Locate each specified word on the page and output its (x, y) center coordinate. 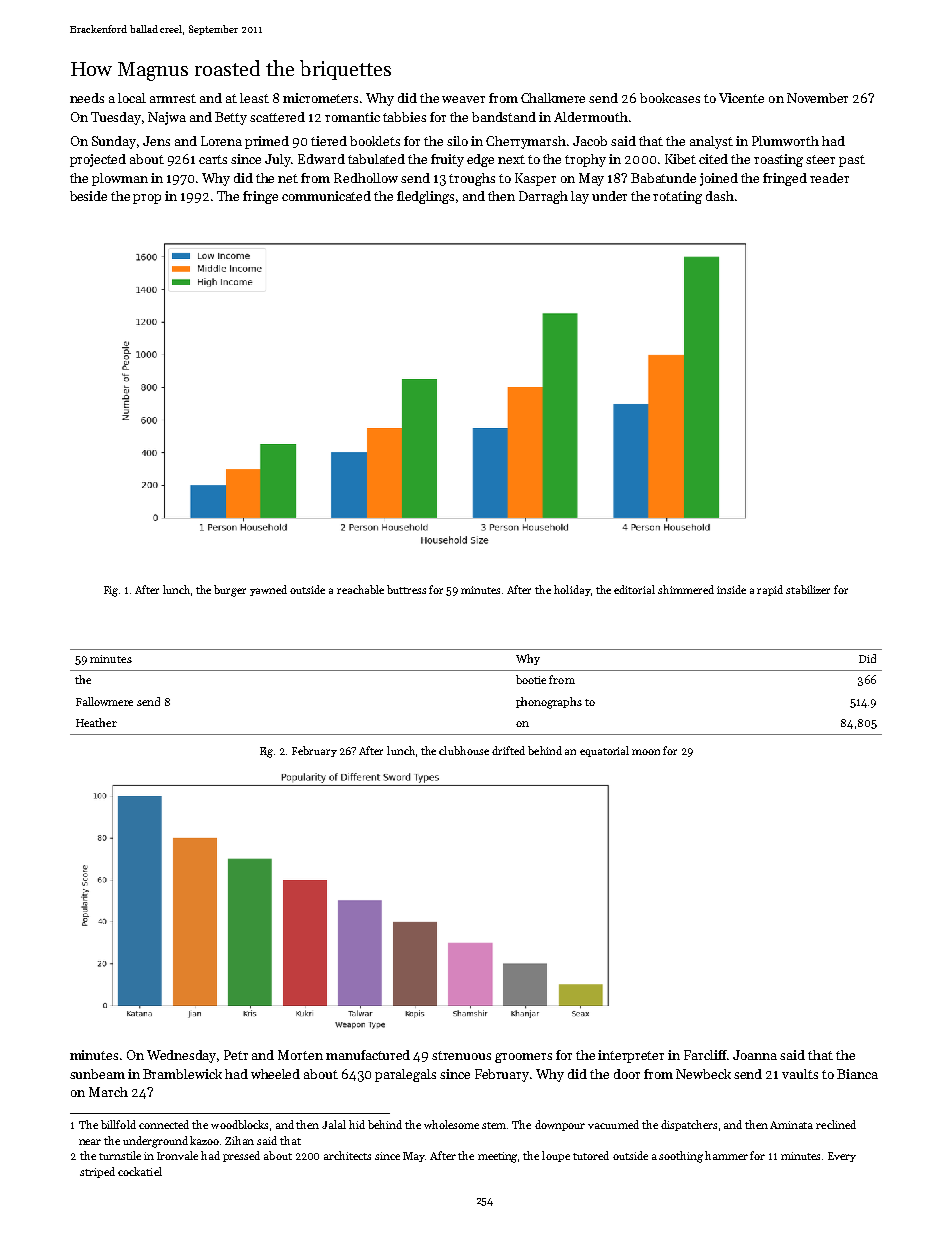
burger (230, 591)
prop (147, 199)
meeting (497, 1157)
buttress (406, 589)
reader (829, 178)
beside (88, 196)
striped (97, 1172)
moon (646, 752)
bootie (531, 679)
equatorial (604, 751)
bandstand (504, 117)
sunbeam (97, 1074)
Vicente (741, 98)
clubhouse (464, 750)
